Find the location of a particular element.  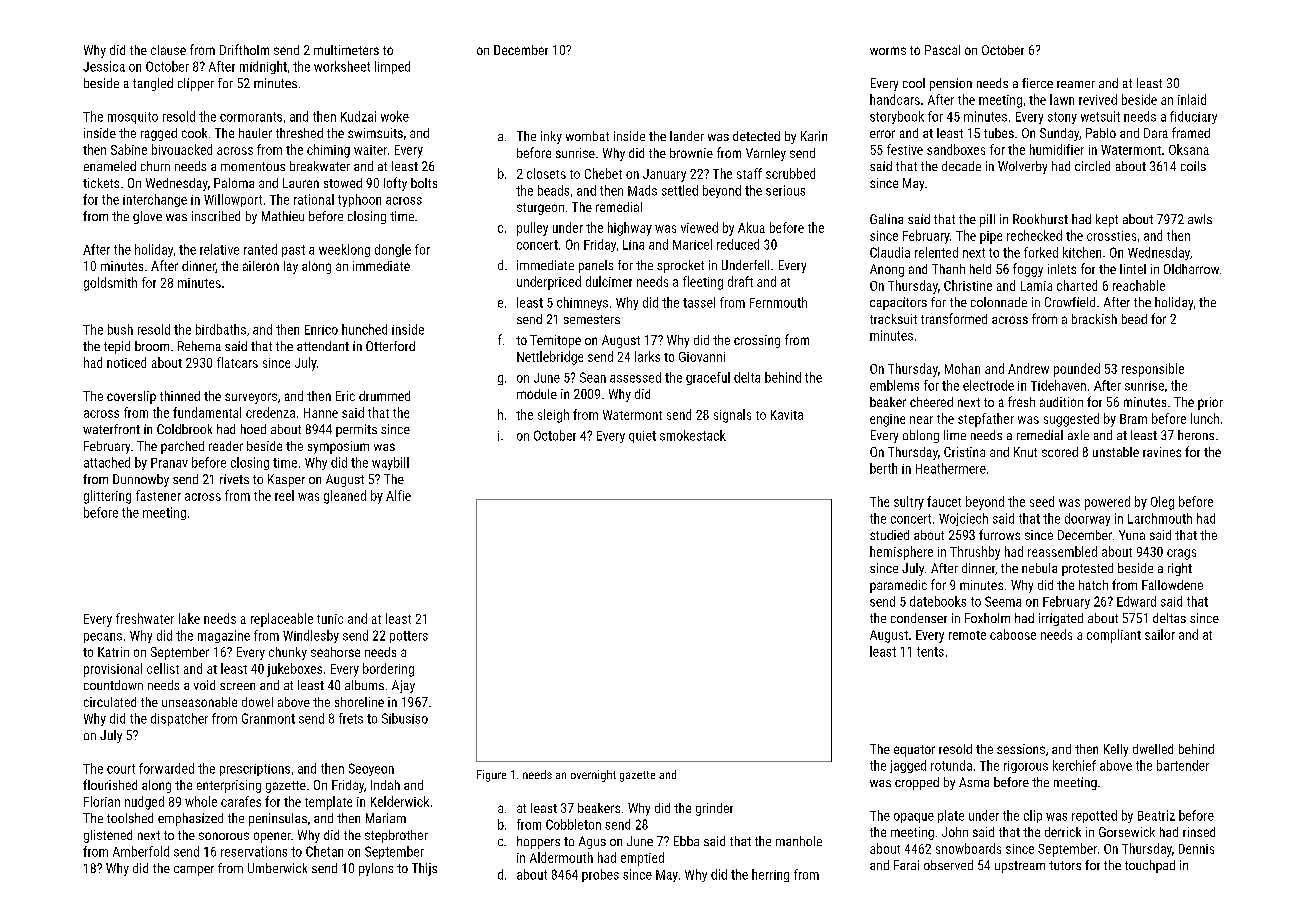

responsible is located at coordinates (1153, 370).
